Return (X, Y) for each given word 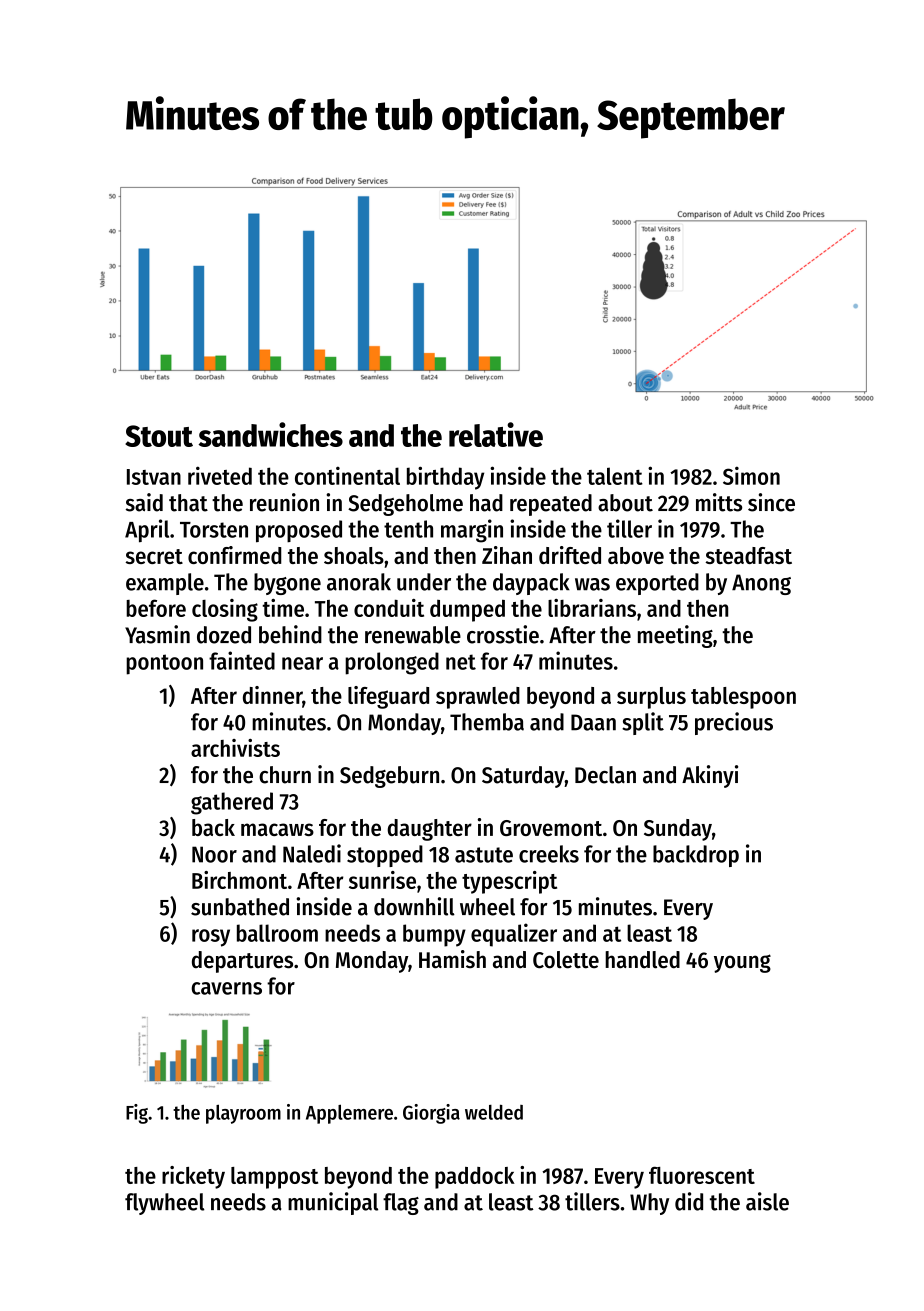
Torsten (214, 530)
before (156, 608)
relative (496, 434)
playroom (243, 1114)
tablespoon (743, 698)
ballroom (277, 933)
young (742, 963)
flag (401, 1204)
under (424, 582)
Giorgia (431, 1114)
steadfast (748, 555)
